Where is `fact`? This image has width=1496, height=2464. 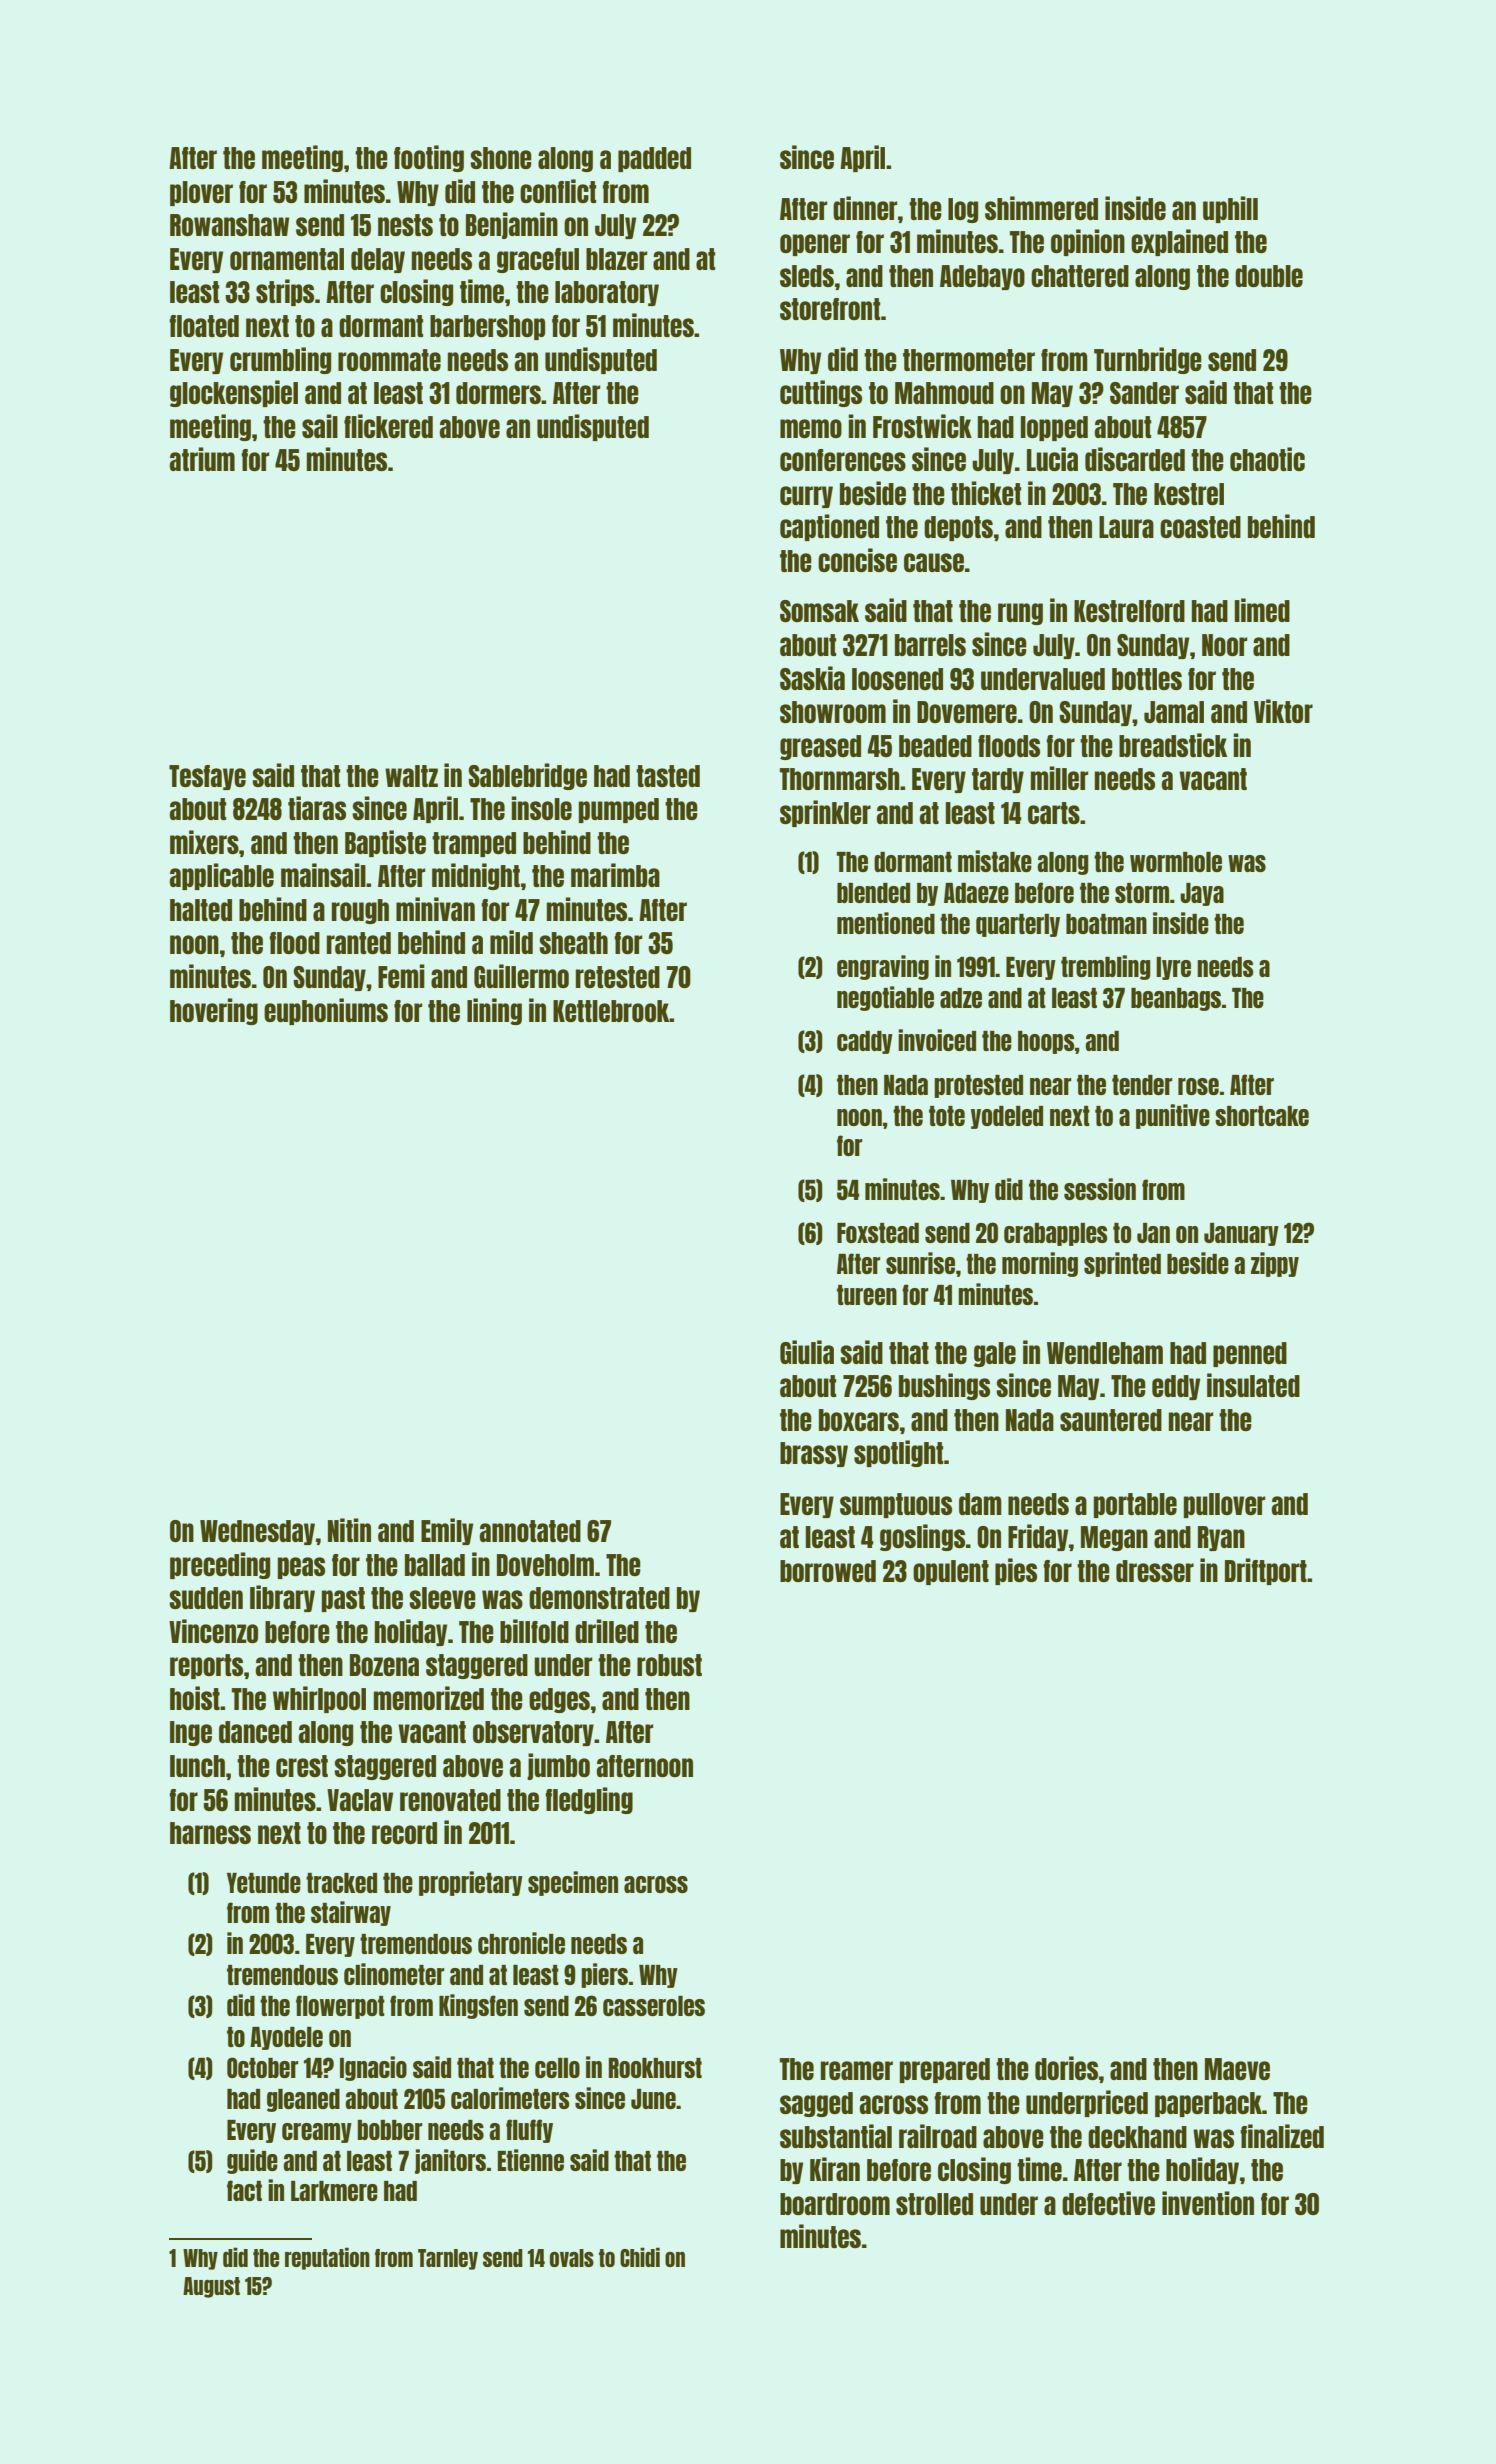 fact is located at coordinates (244, 2190).
